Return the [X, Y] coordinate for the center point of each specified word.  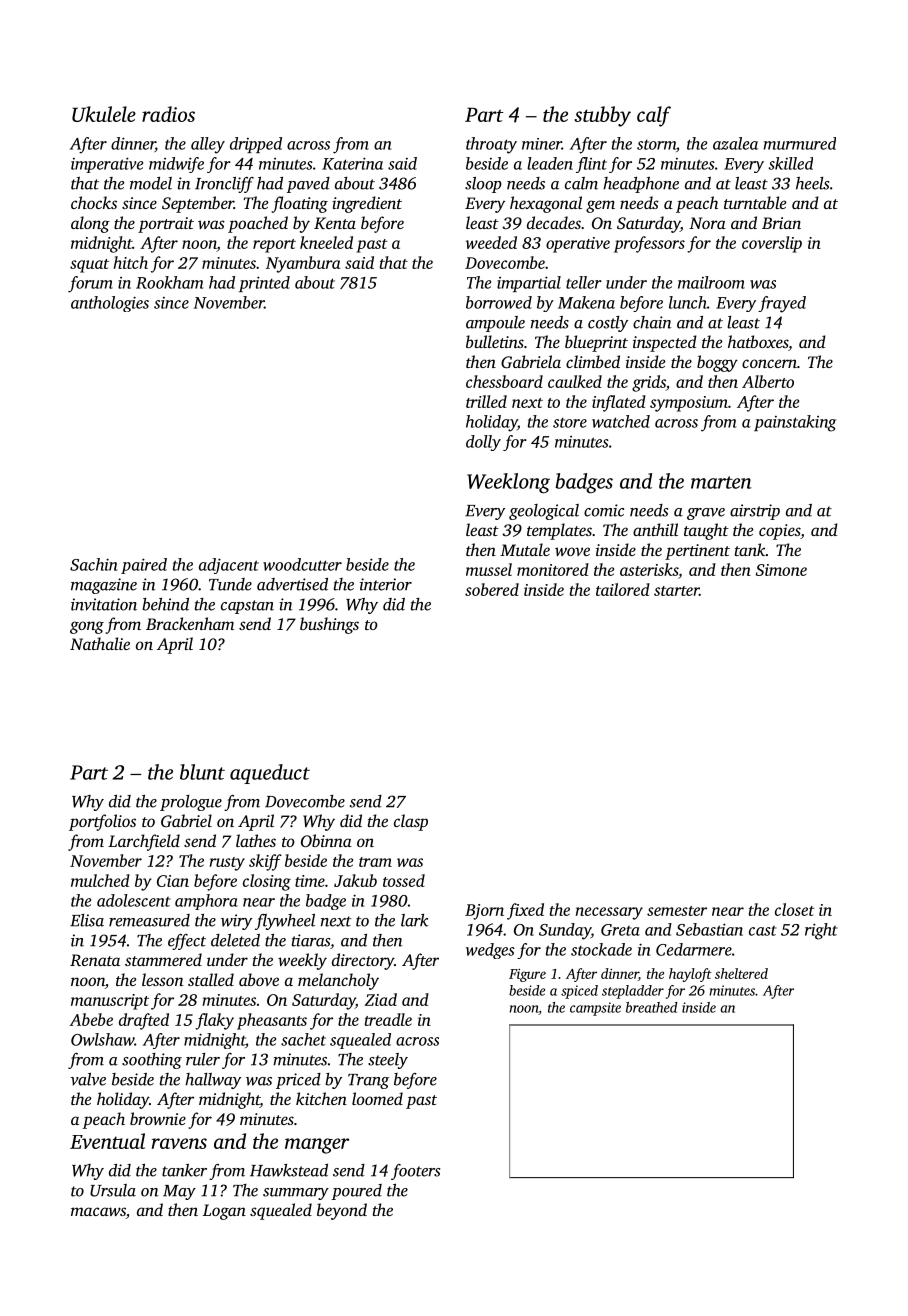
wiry [236, 922]
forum [90, 284]
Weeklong [508, 483]
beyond [342, 1211]
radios [168, 114]
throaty [491, 145]
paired [144, 566]
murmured [800, 143]
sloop [483, 185]
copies [780, 532]
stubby [602, 116]
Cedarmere [694, 949]
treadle [388, 1019]
